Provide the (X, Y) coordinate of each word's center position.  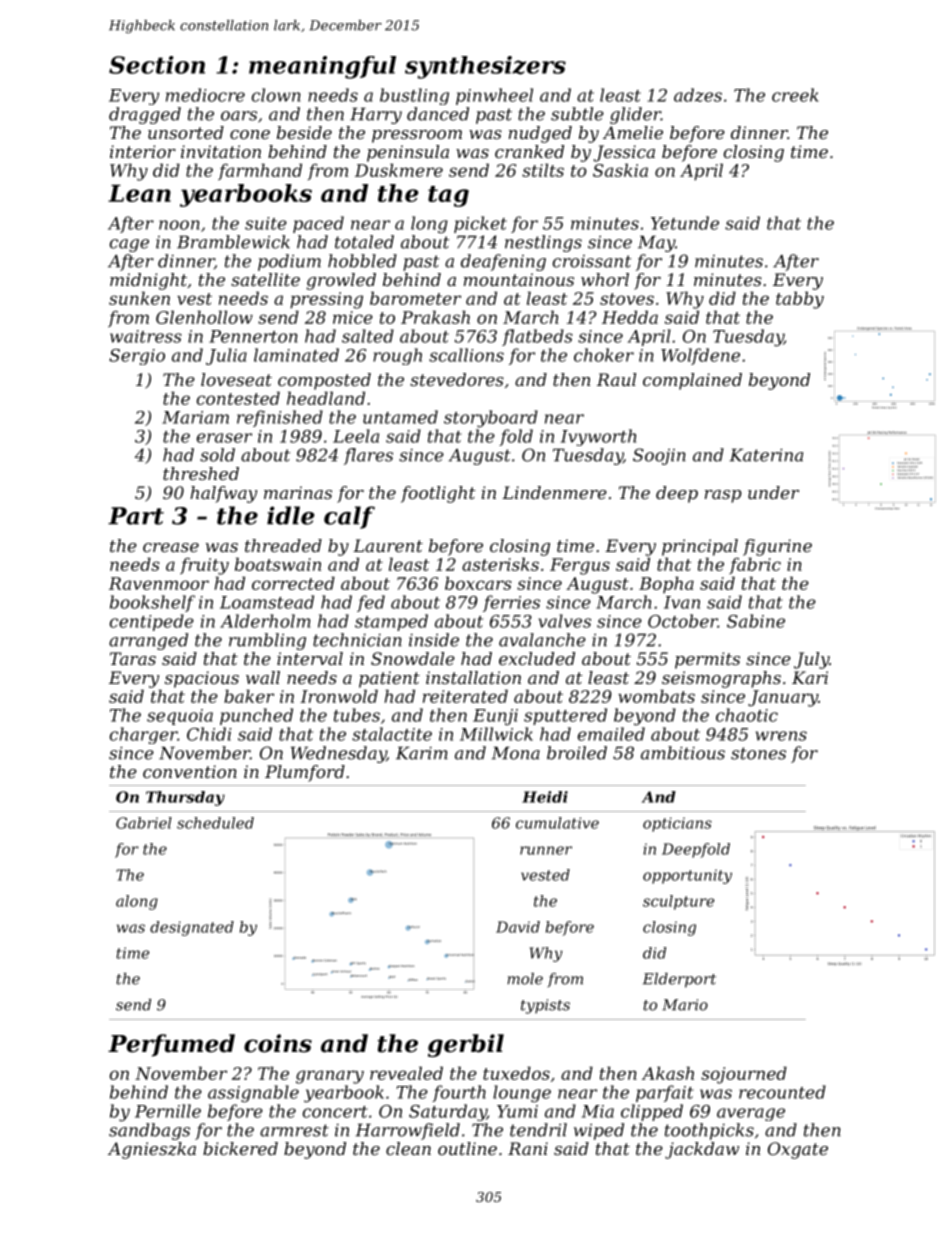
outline (467, 1148)
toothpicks (709, 1131)
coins (278, 1043)
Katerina (766, 455)
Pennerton (253, 336)
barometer (415, 298)
